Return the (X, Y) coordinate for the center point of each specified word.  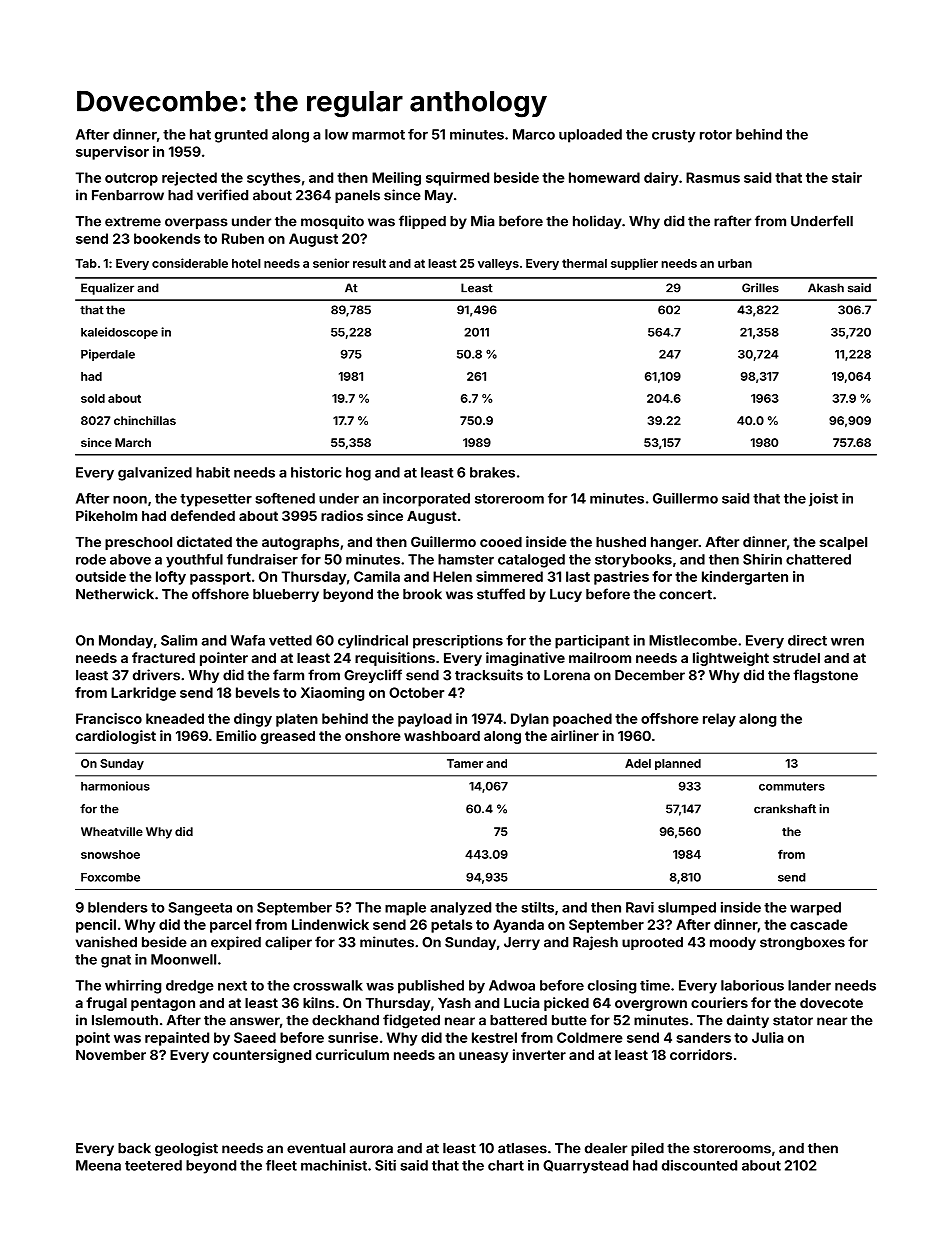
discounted (699, 1165)
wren (847, 642)
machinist (334, 1165)
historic (316, 472)
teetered (153, 1165)
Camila (377, 576)
